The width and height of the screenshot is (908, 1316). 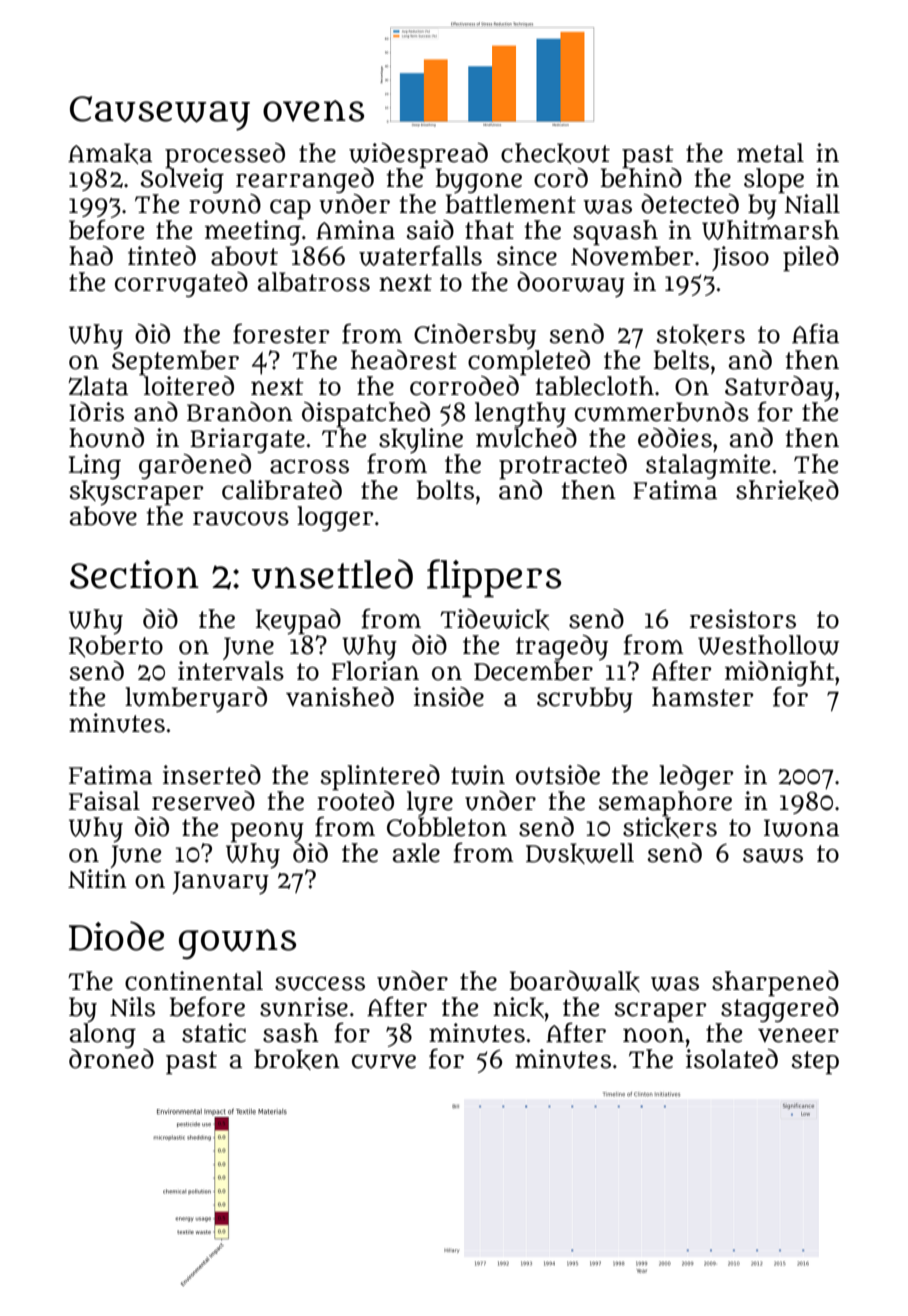 I want to click on Nitin, so click(x=97, y=879).
